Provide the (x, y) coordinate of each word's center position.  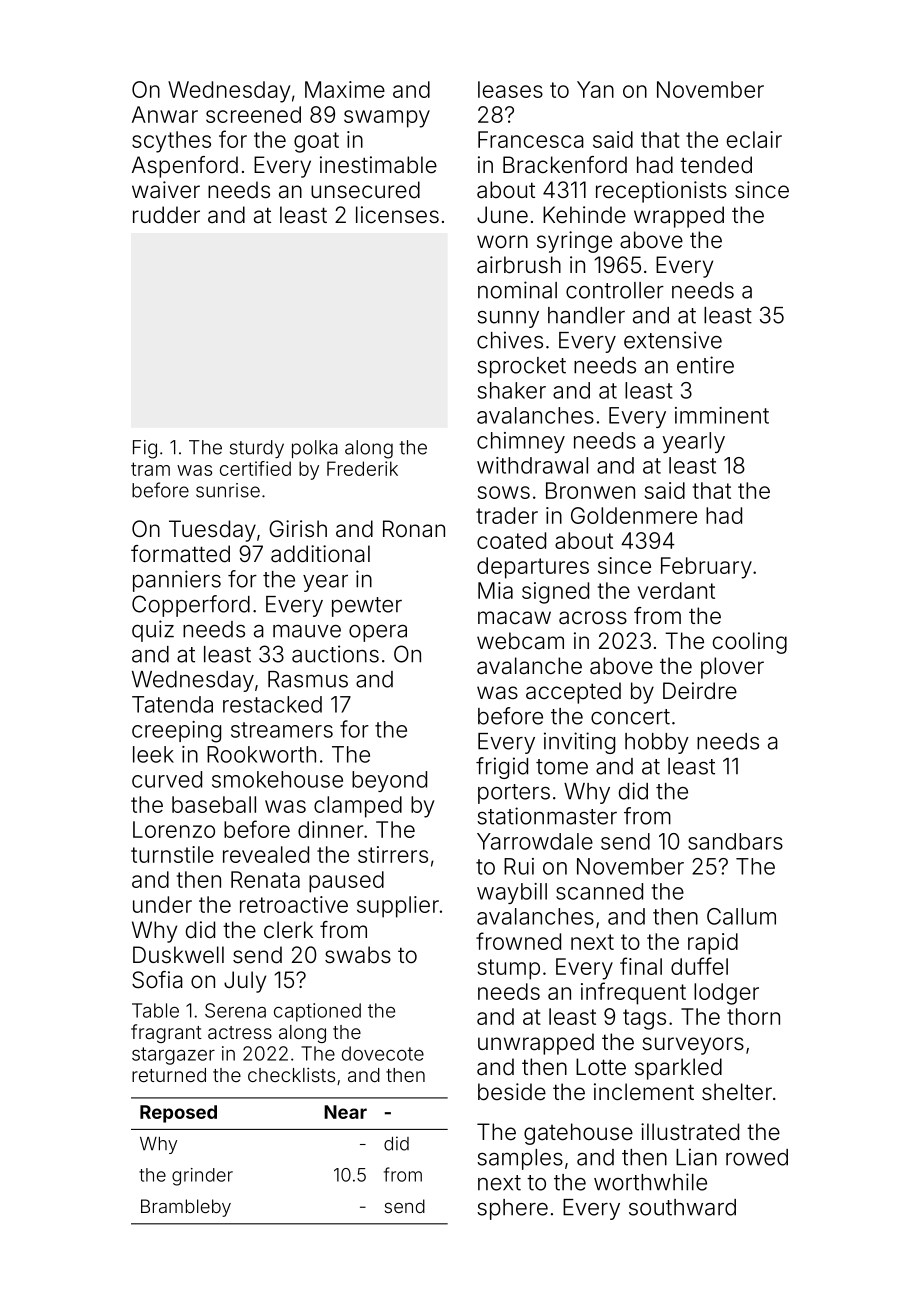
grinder (202, 1177)
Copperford (191, 606)
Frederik (362, 468)
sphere (512, 1209)
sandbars (735, 841)
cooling (750, 643)
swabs (358, 955)
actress (240, 1032)
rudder (166, 215)
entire (705, 365)
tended (716, 165)
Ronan (414, 529)
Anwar (165, 114)
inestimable (378, 165)
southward (682, 1207)
